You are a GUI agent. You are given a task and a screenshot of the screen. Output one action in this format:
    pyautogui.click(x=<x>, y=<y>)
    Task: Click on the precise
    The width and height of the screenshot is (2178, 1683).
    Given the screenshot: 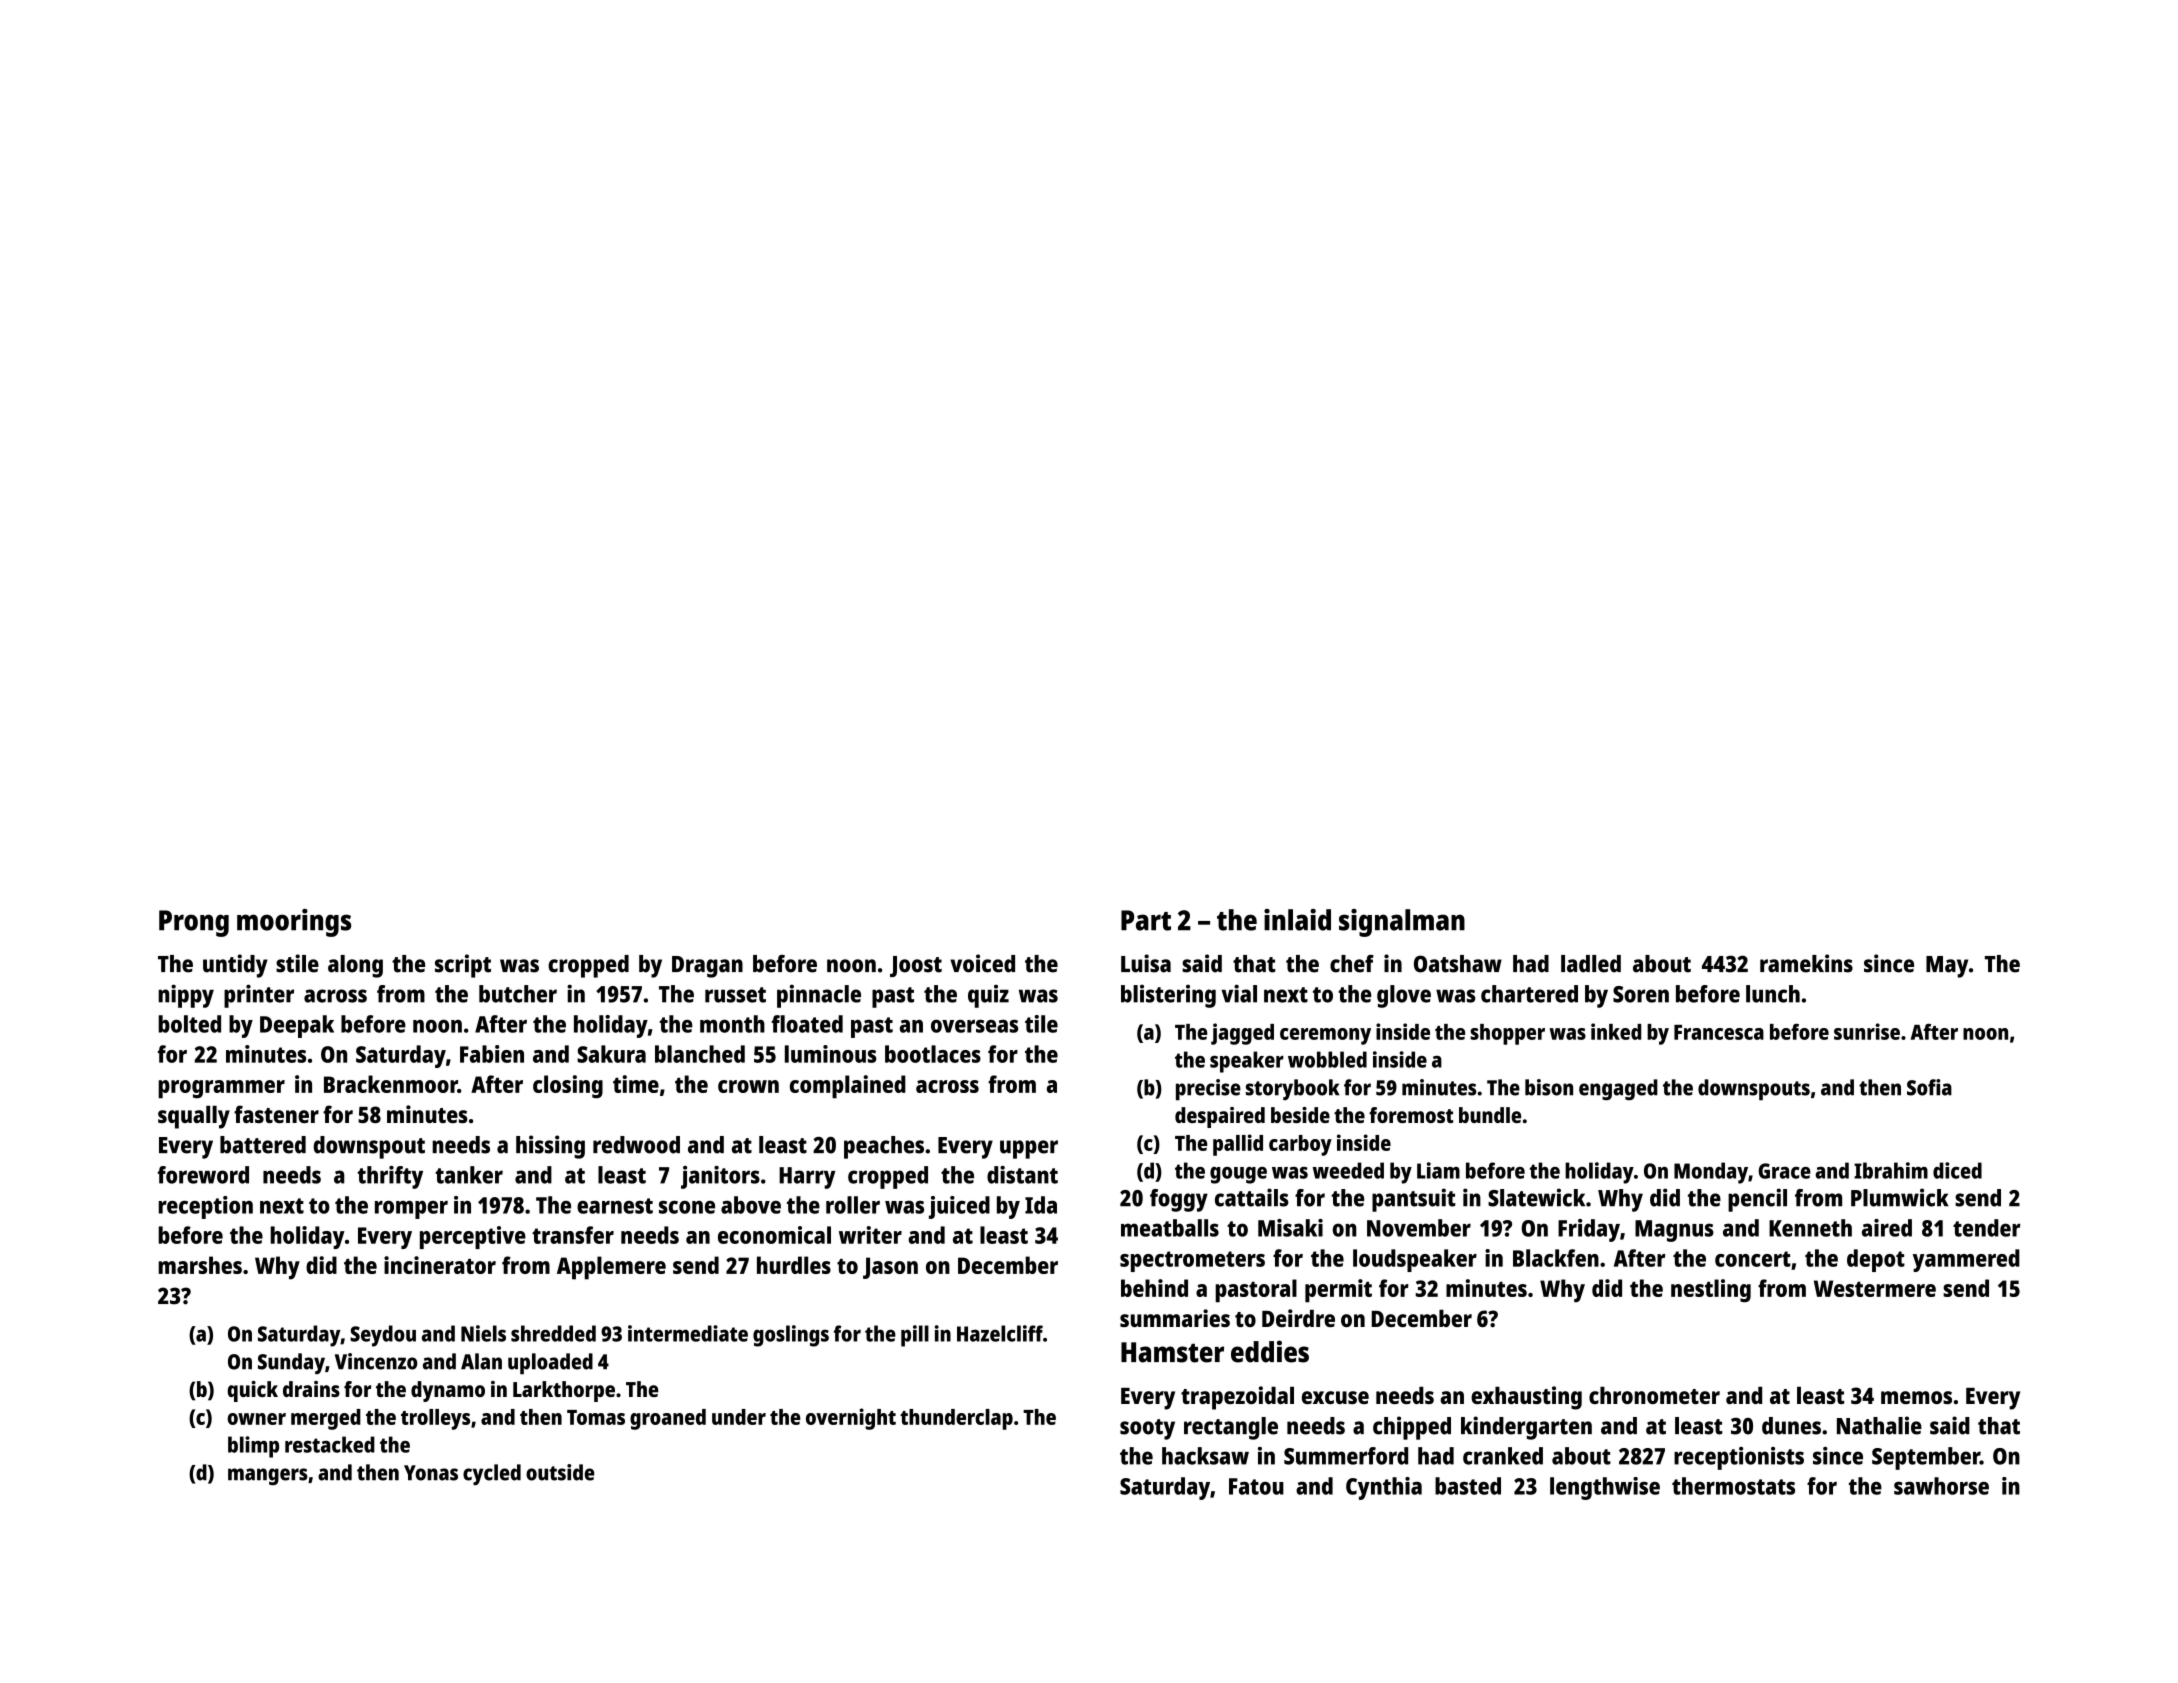 What is the action you would take?
    pyautogui.click(x=1208, y=1090)
